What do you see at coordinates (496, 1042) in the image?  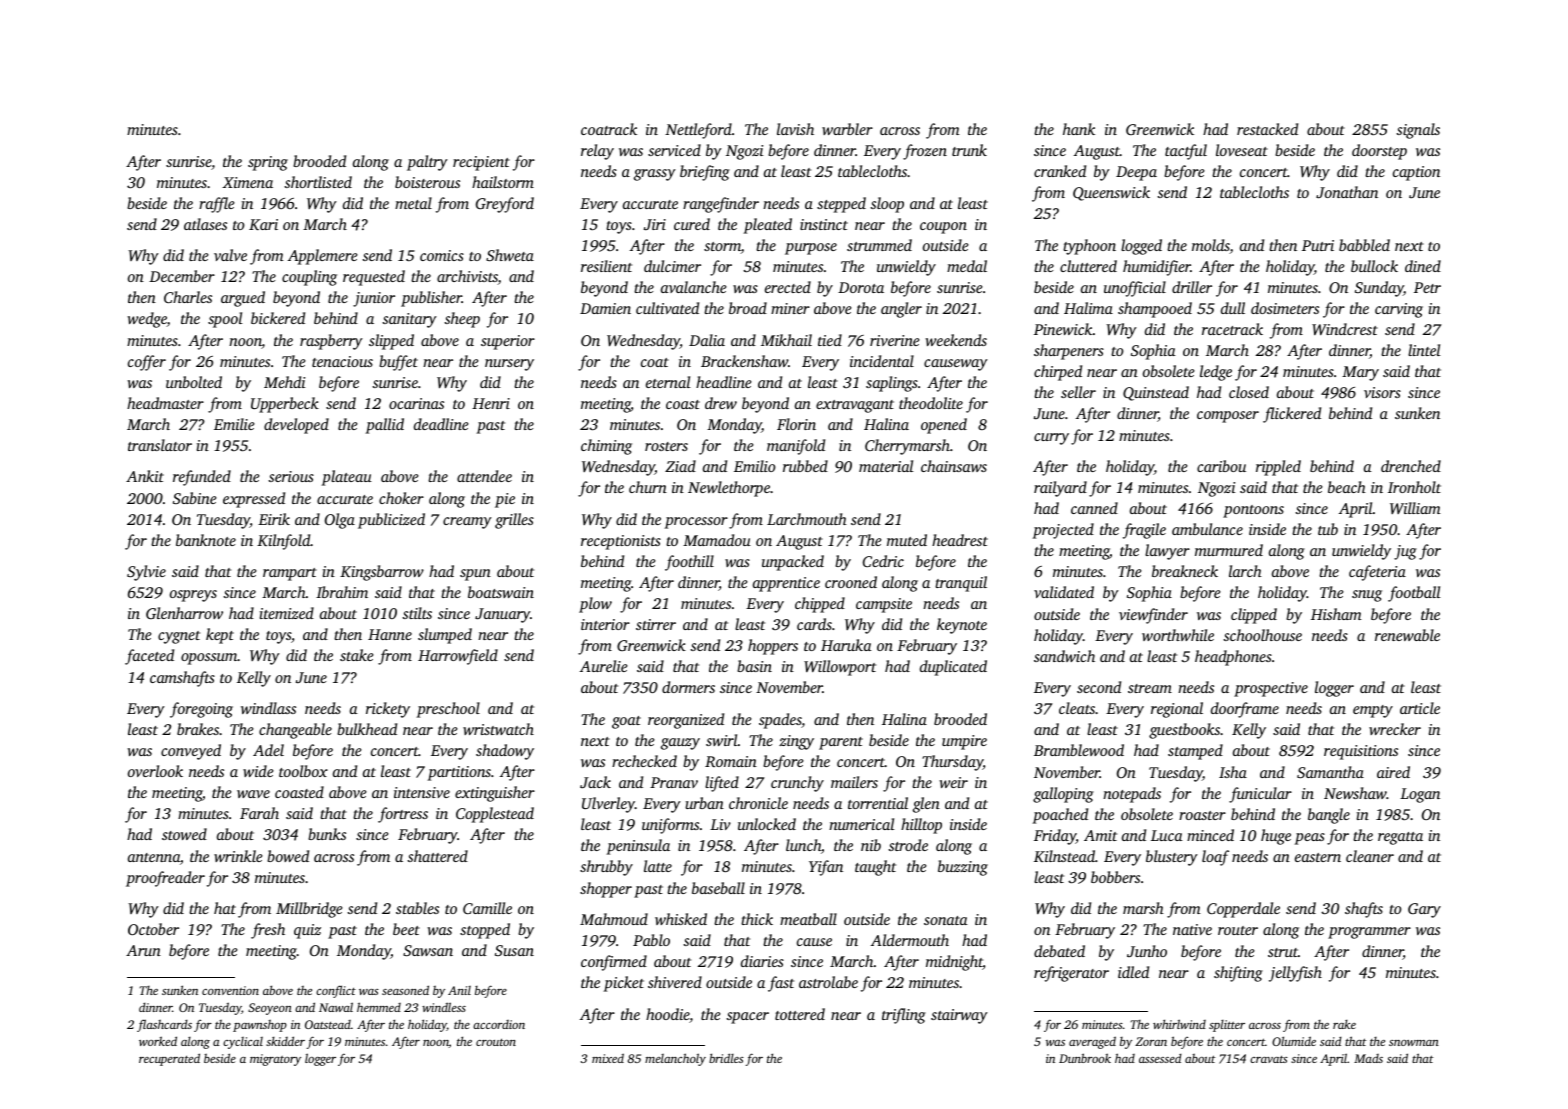 I see `crouton` at bounding box center [496, 1042].
